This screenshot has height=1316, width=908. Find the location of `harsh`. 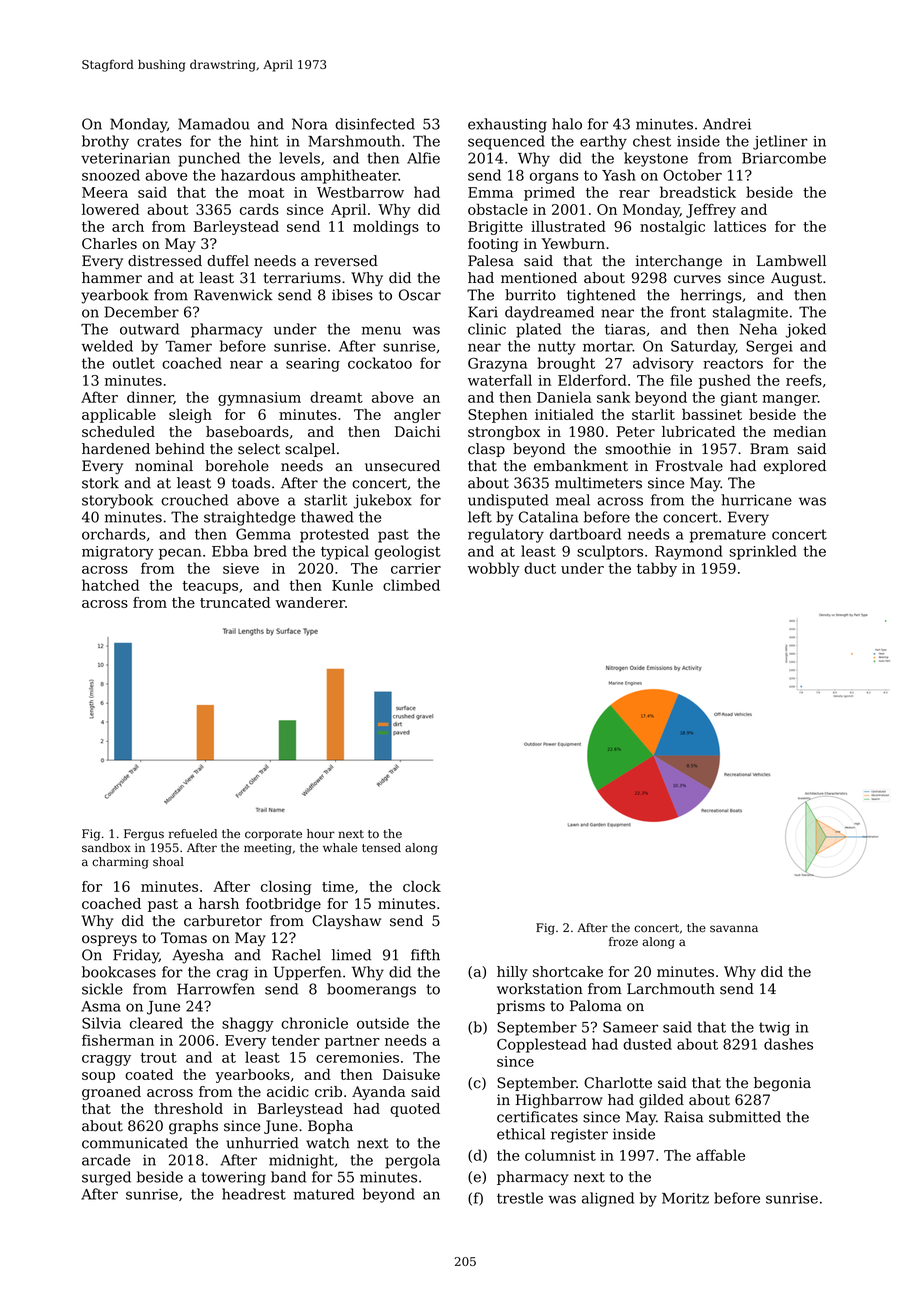

harsh is located at coordinates (219, 903).
